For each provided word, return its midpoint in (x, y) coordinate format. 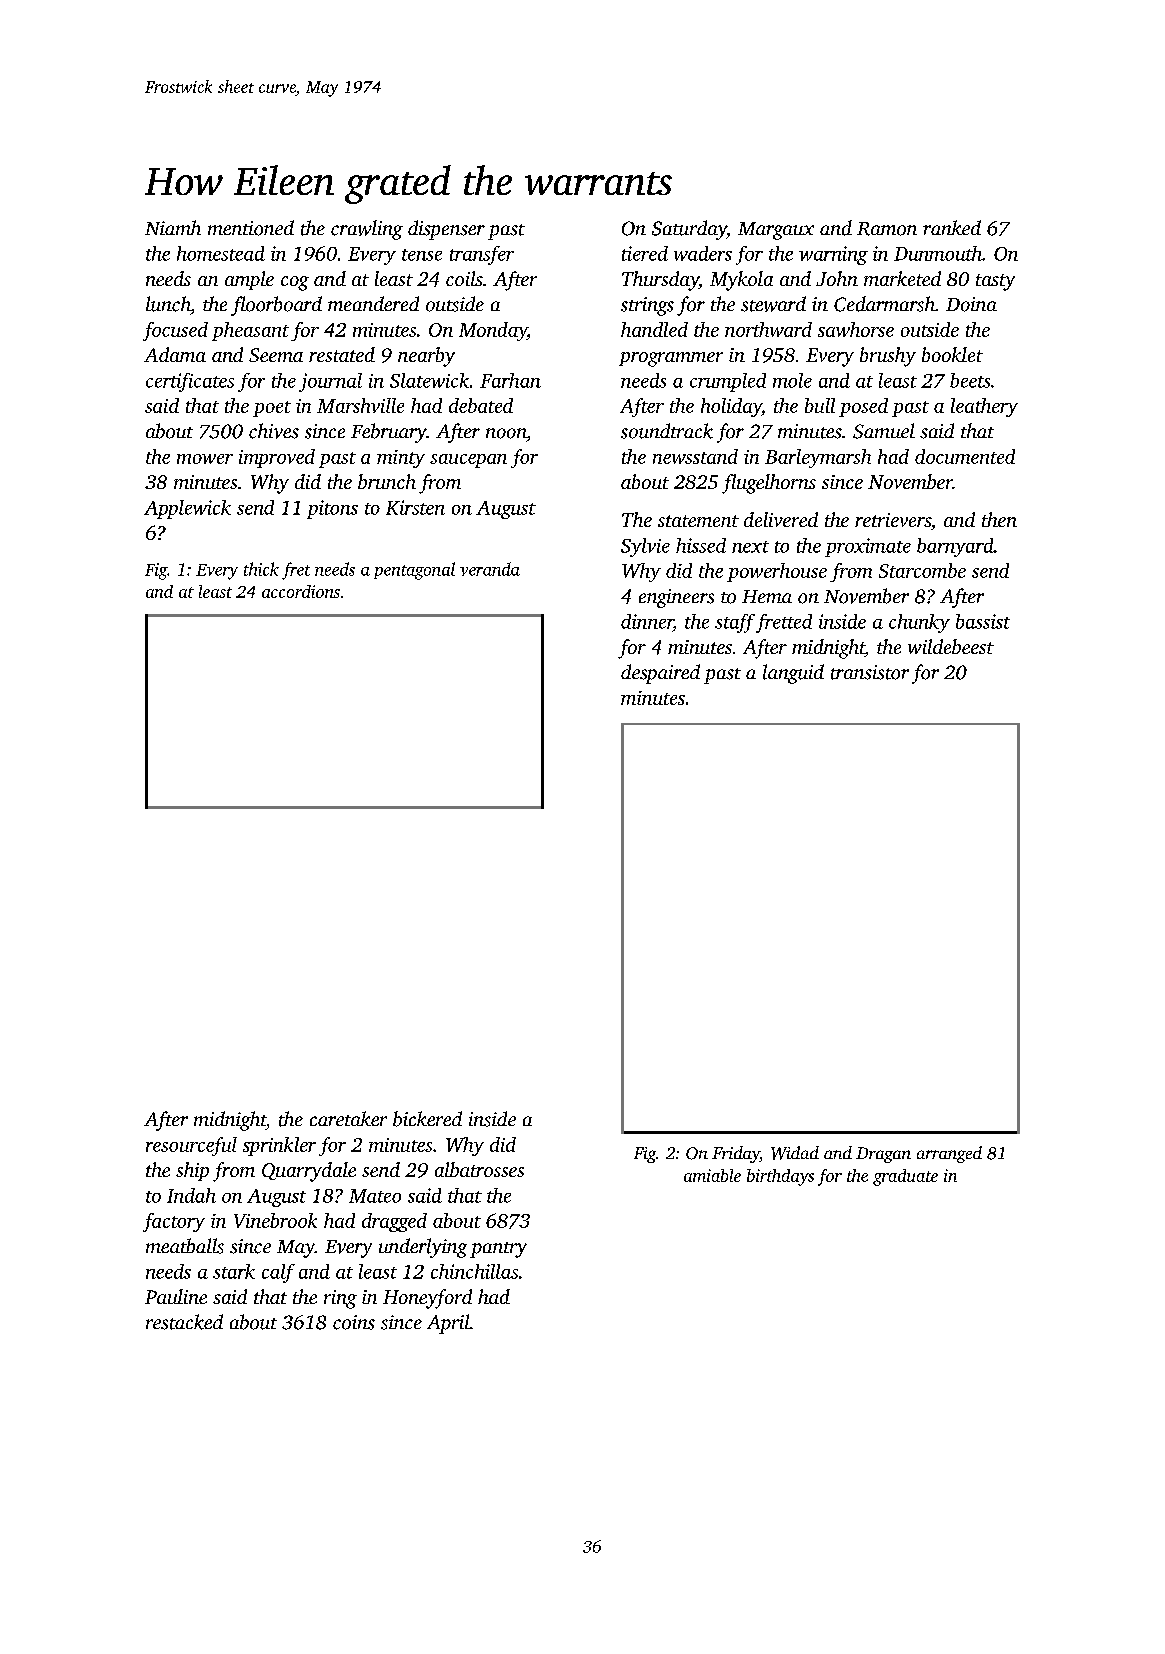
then (999, 519)
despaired (660, 674)
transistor (870, 672)
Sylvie (645, 547)
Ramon (887, 229)
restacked (184, 1322)
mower (205, 459)
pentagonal (414, 571)
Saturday (689, 230)
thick (261, 569)
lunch (168, 304)
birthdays (780, 1177)
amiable (712, 1175)
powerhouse (777, 572)
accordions (301, 591)
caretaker (348, 1118)
